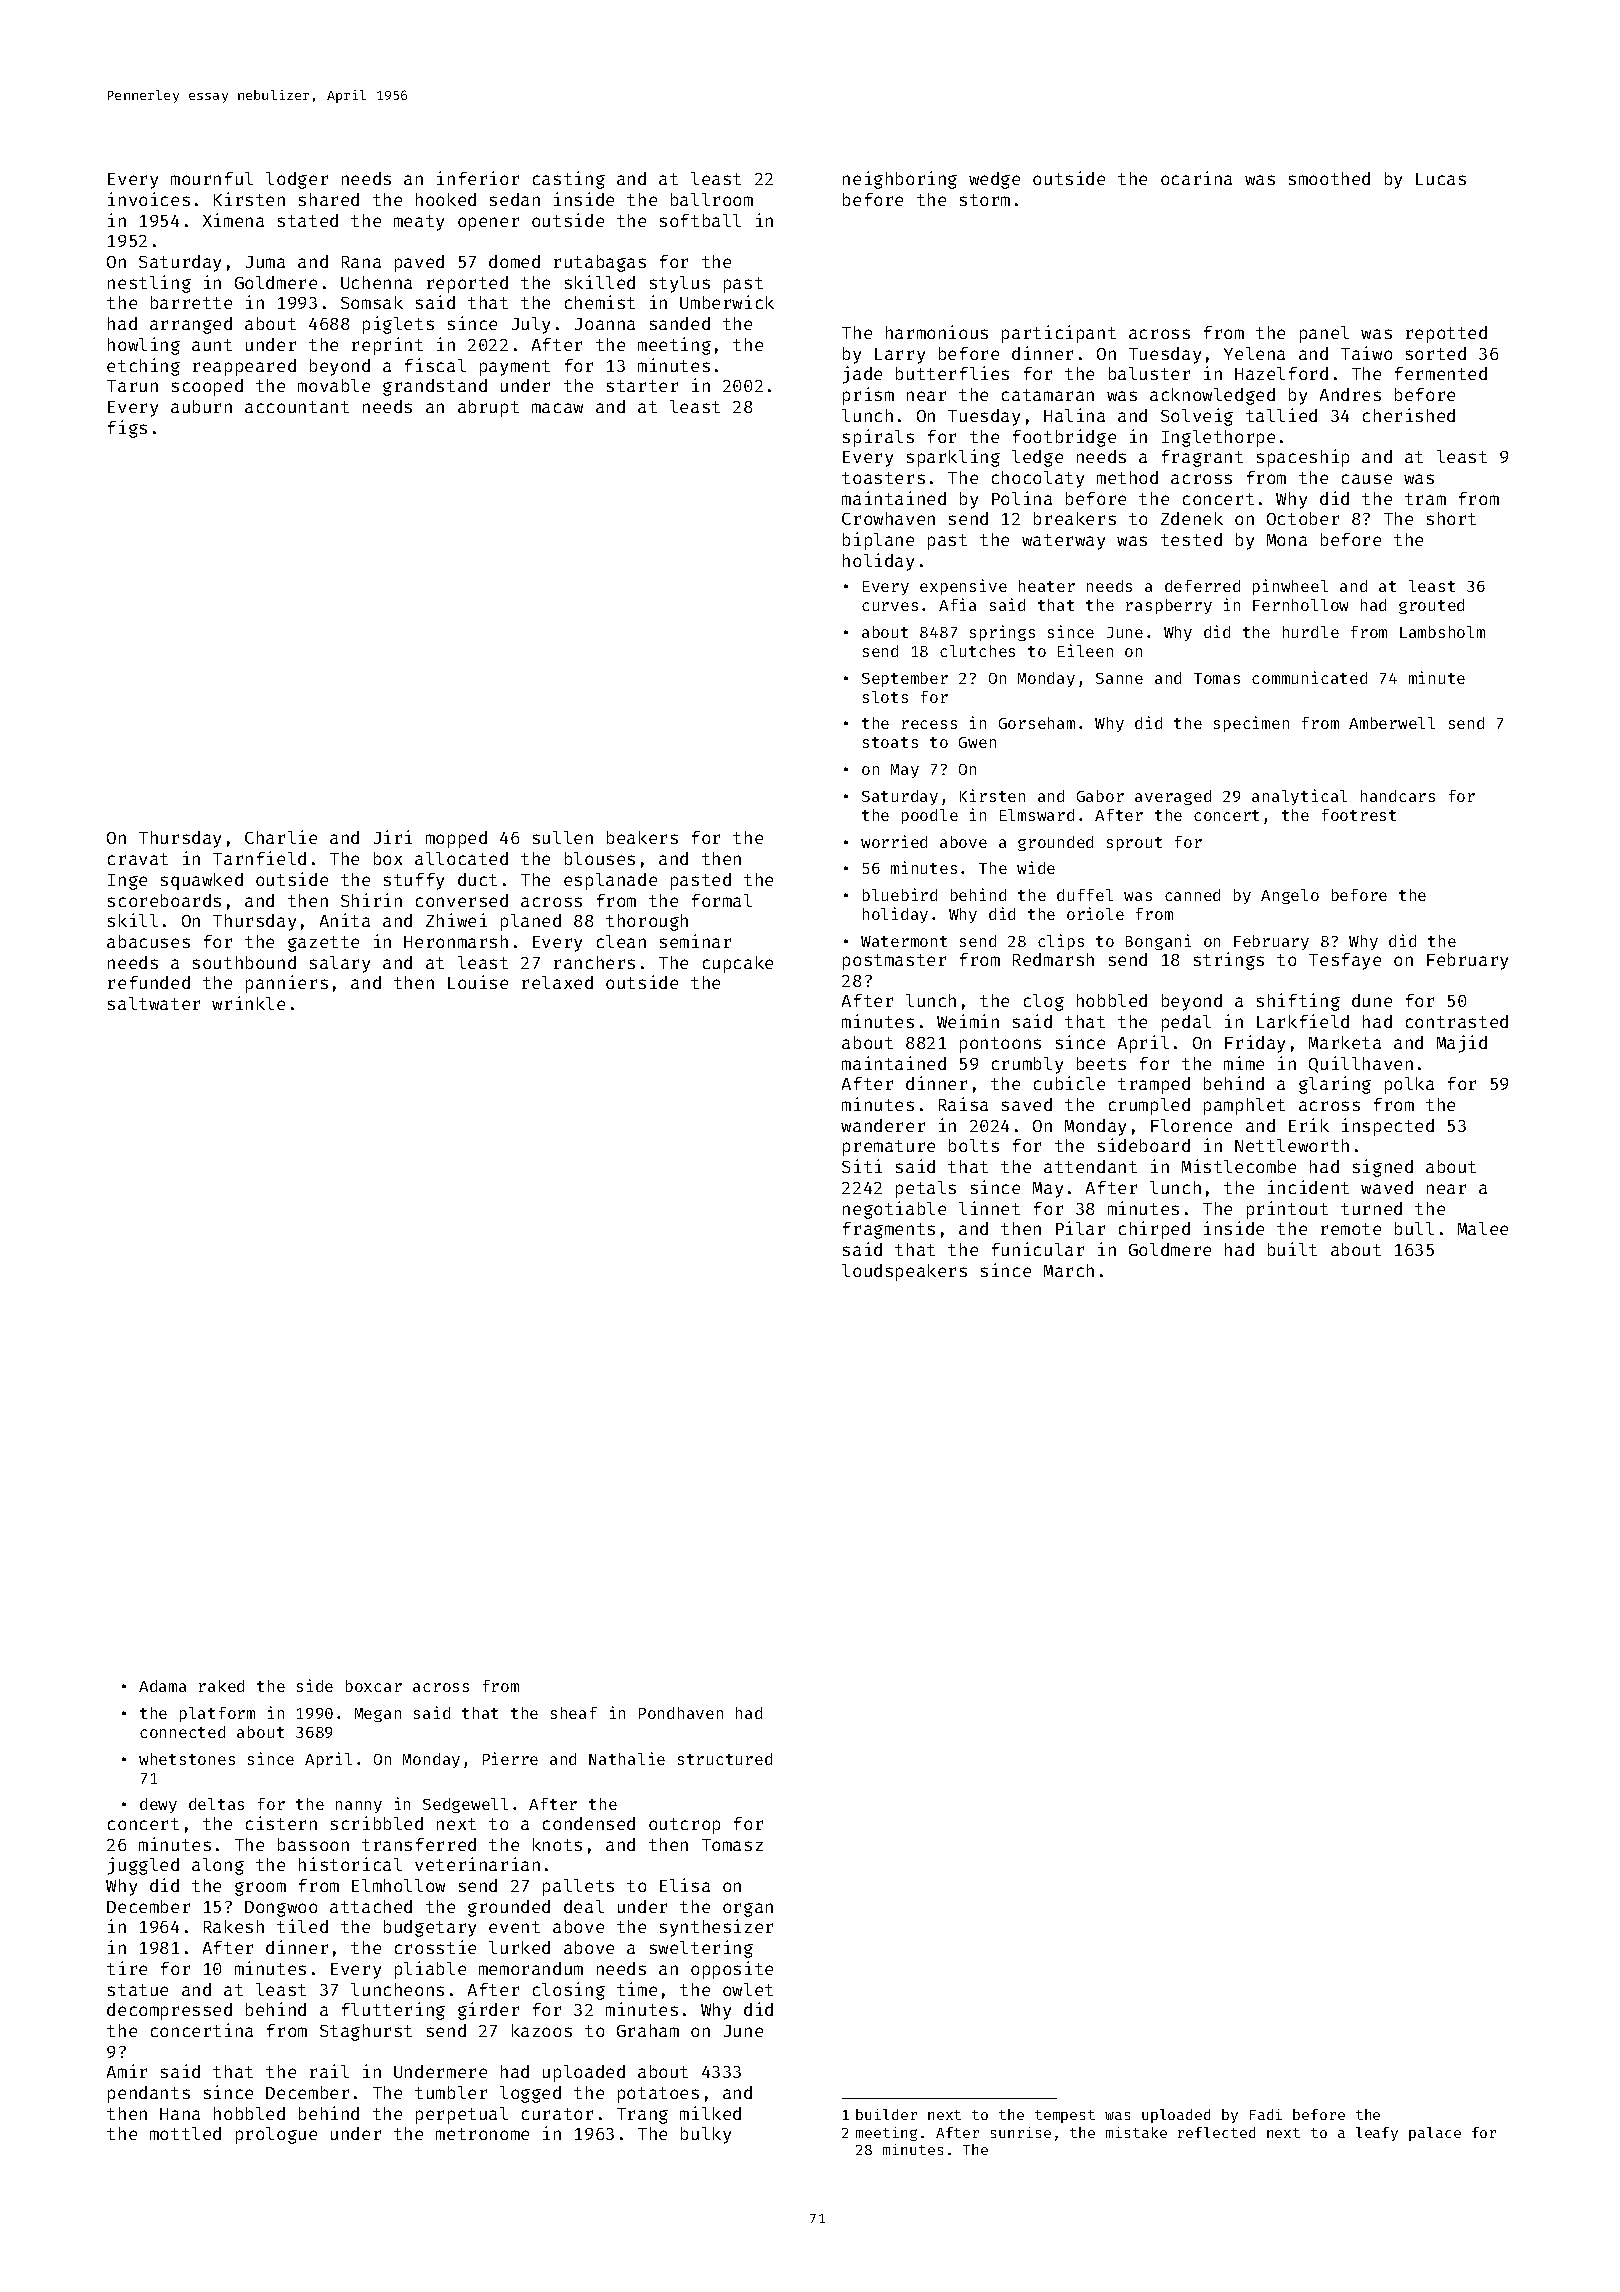  Describe the element at coordinates (1216, 2132) in the screenshot. I see `reflected` at that location.
